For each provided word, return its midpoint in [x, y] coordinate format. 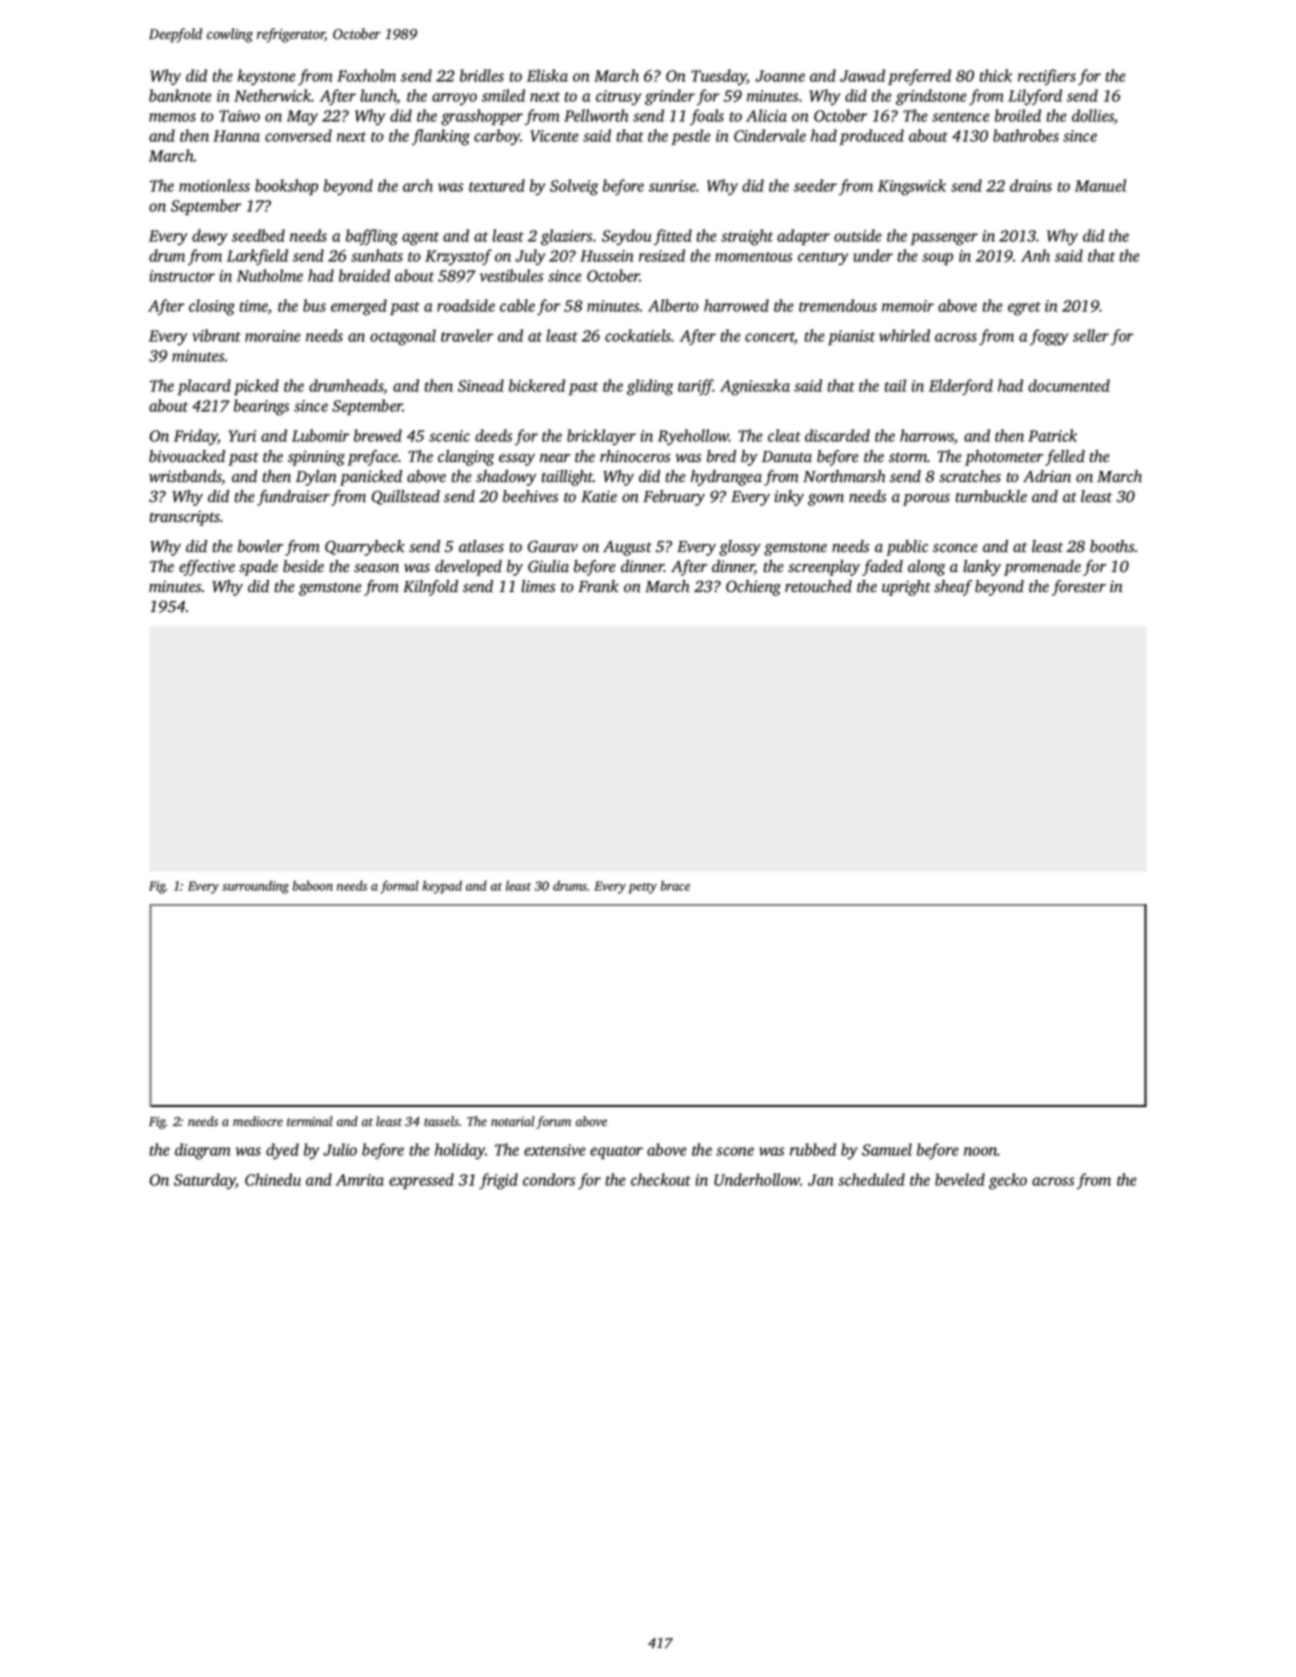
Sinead [481, 385]
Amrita [360, 1180]
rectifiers [1047, 77]
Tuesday [719, 77]
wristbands [185, 477]
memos [172, 117]
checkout [661, 1179]
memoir [908, 306]
